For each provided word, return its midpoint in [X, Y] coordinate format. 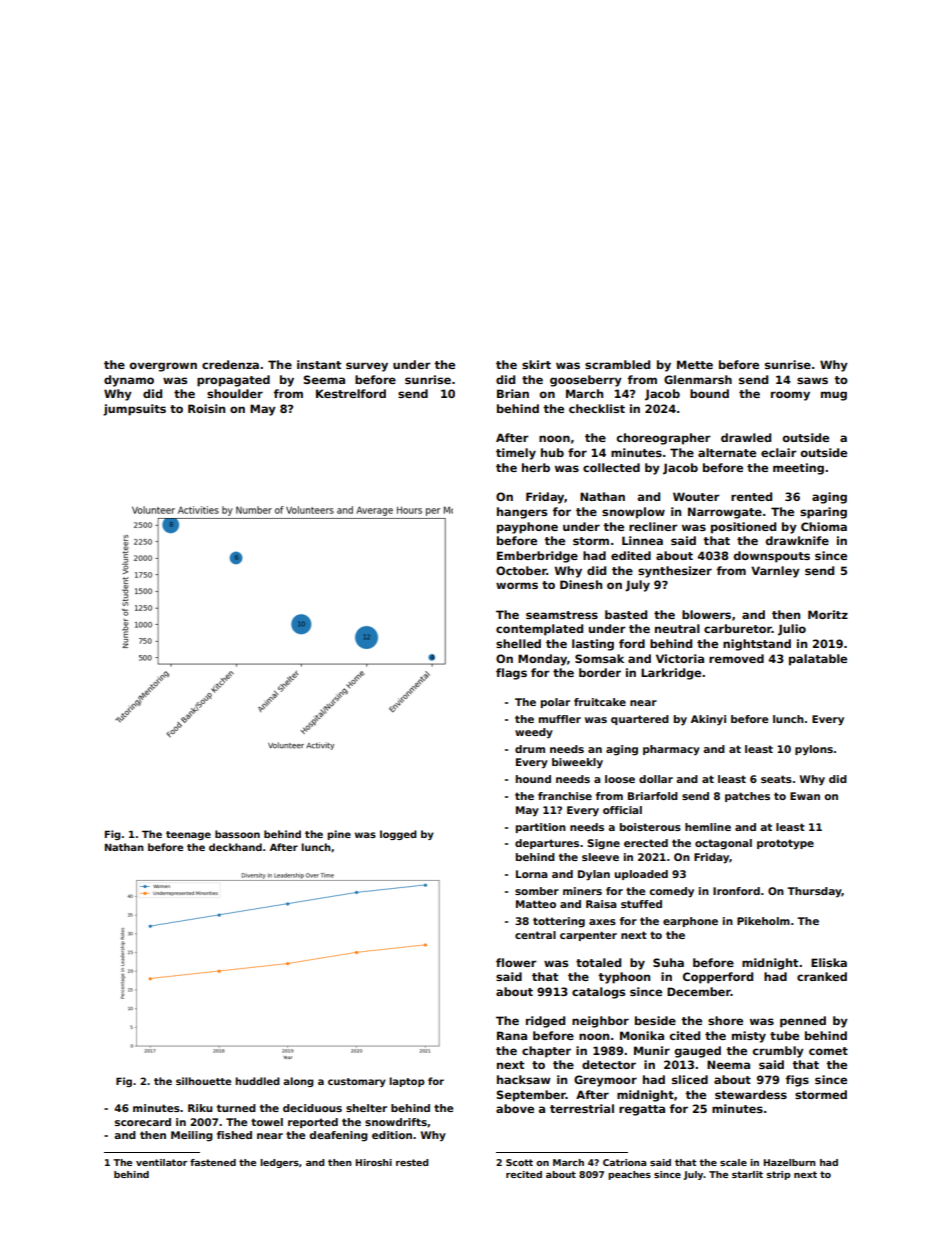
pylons [814, 750]
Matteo [536, 904]
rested [412, 1162]
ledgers [279, 1163]
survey [367, 367]
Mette [695, 364]
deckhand [235, 847]
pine [339, 835]
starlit [747, 1174]
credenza [230, 364]
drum [530, 749]
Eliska [829, 962]
